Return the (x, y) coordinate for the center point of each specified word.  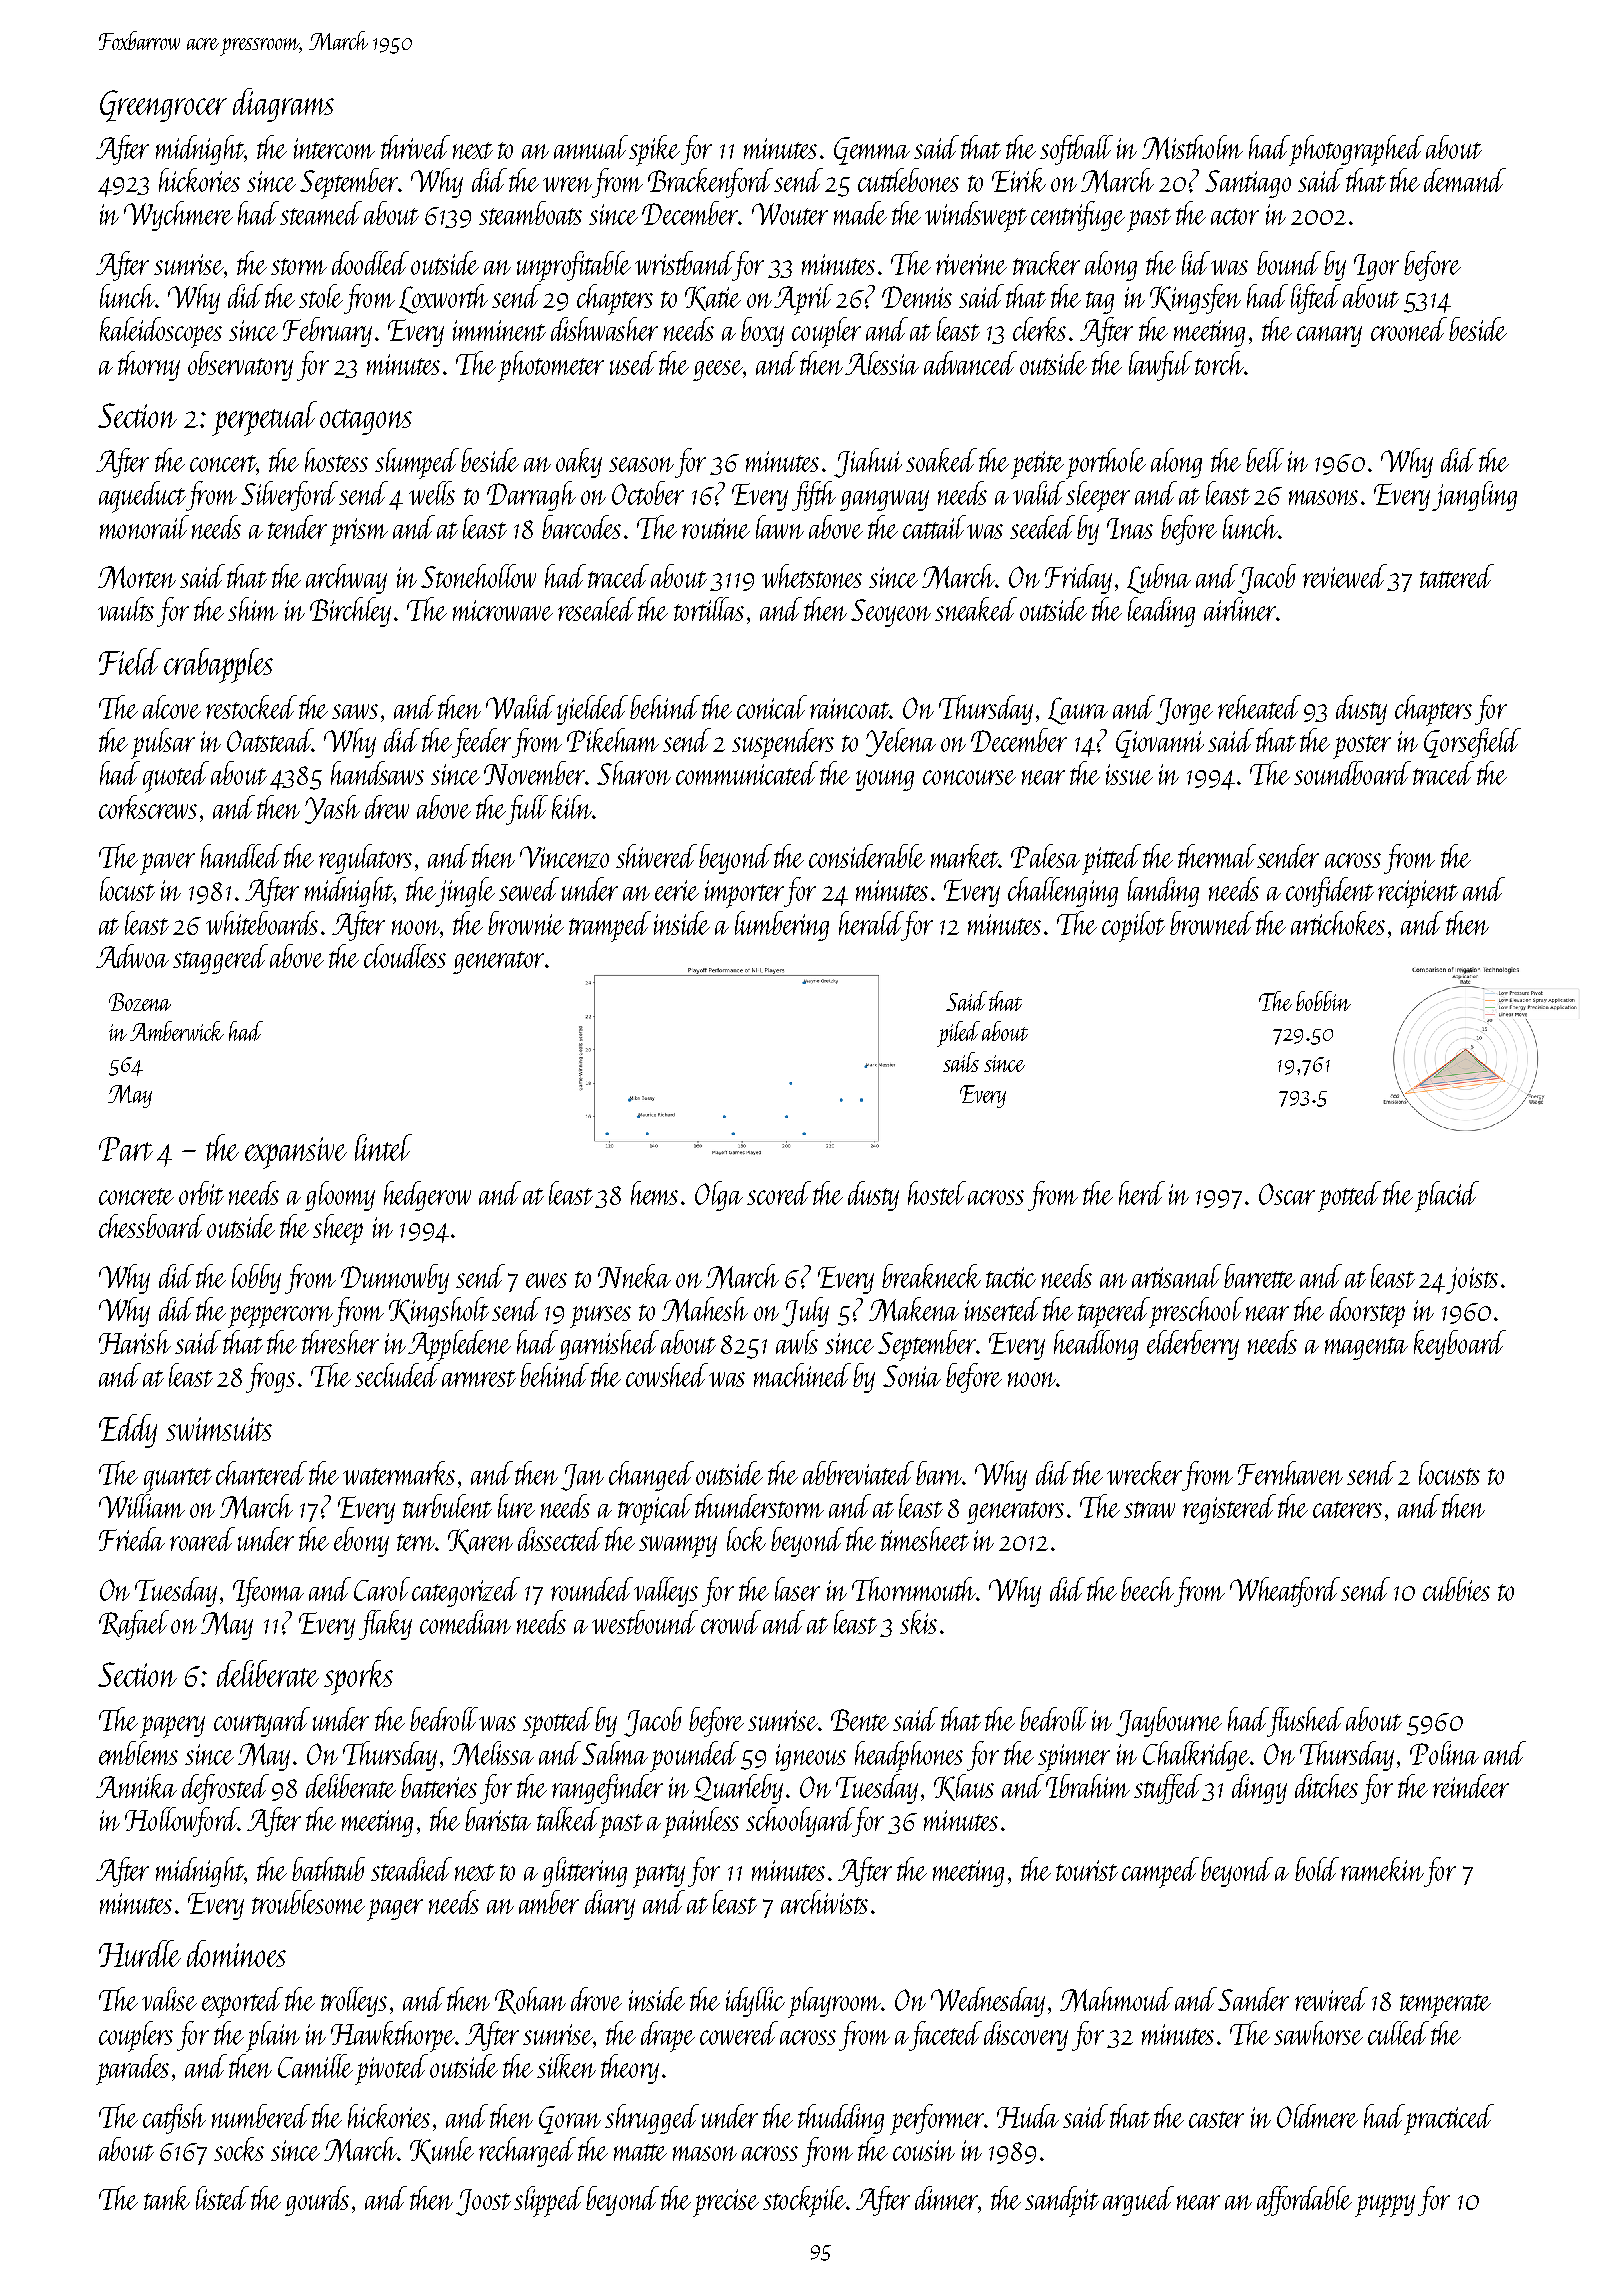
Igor (1376, 267)
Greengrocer (163, 106)
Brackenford (710, 183)
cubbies (1456, 1589)
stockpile (804, 2201)
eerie (677, 890)
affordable (1304, 2201)
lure (516, 1506)
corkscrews (148, 807)
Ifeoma (268, 1592)
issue (1129, 774)
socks (239, 2149)
